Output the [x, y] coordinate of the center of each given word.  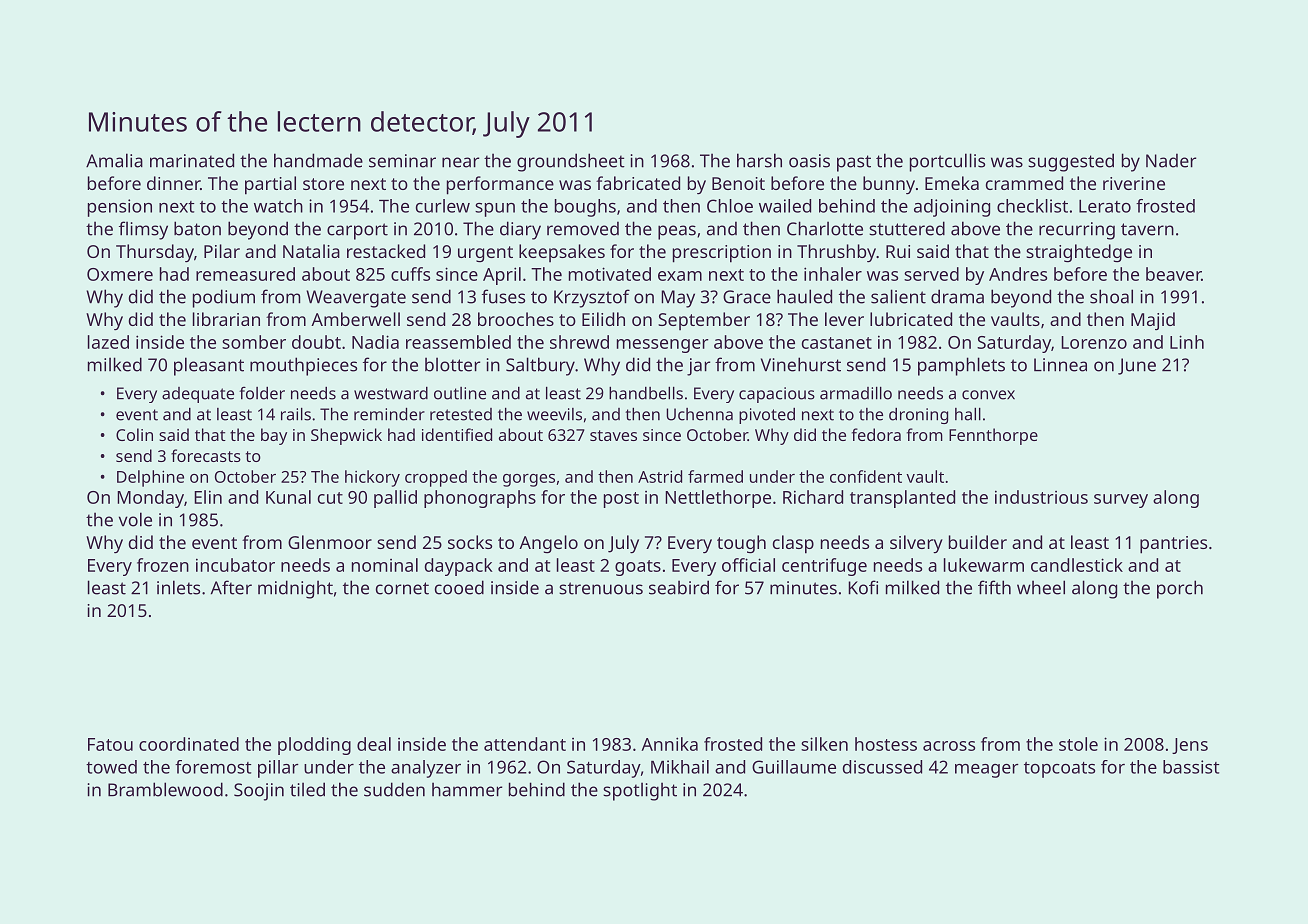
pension [120, 208]
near [460, 162]
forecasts [206, 455]
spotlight [640, 791]
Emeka [952, 183]
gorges [529, 480]
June [1137, 366]
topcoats [1059, 770]
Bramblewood [165, 789]
